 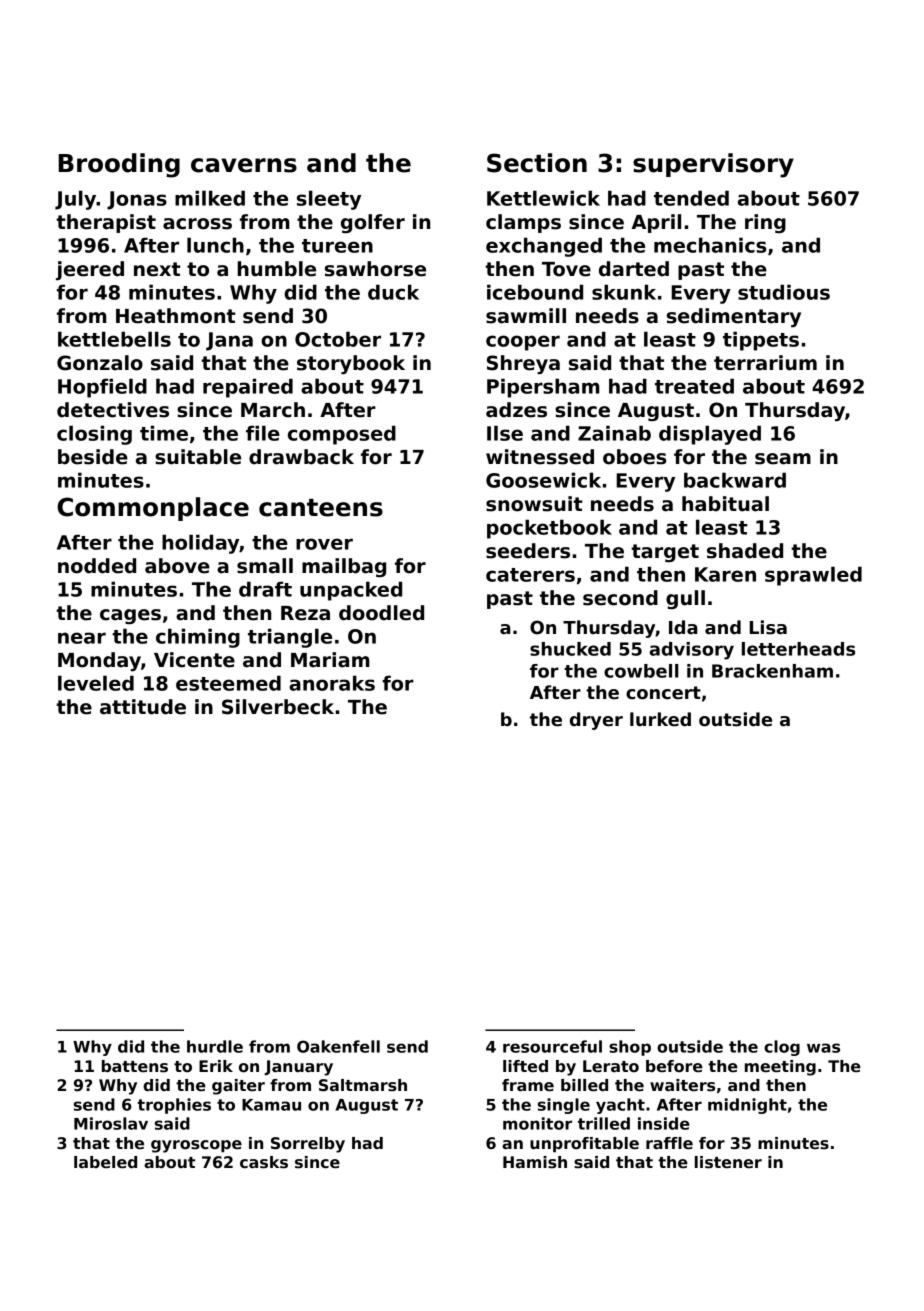 What do you see at coordinates (244, 165) in the image?
I see `caverns` at bounding box center [244, 165].
